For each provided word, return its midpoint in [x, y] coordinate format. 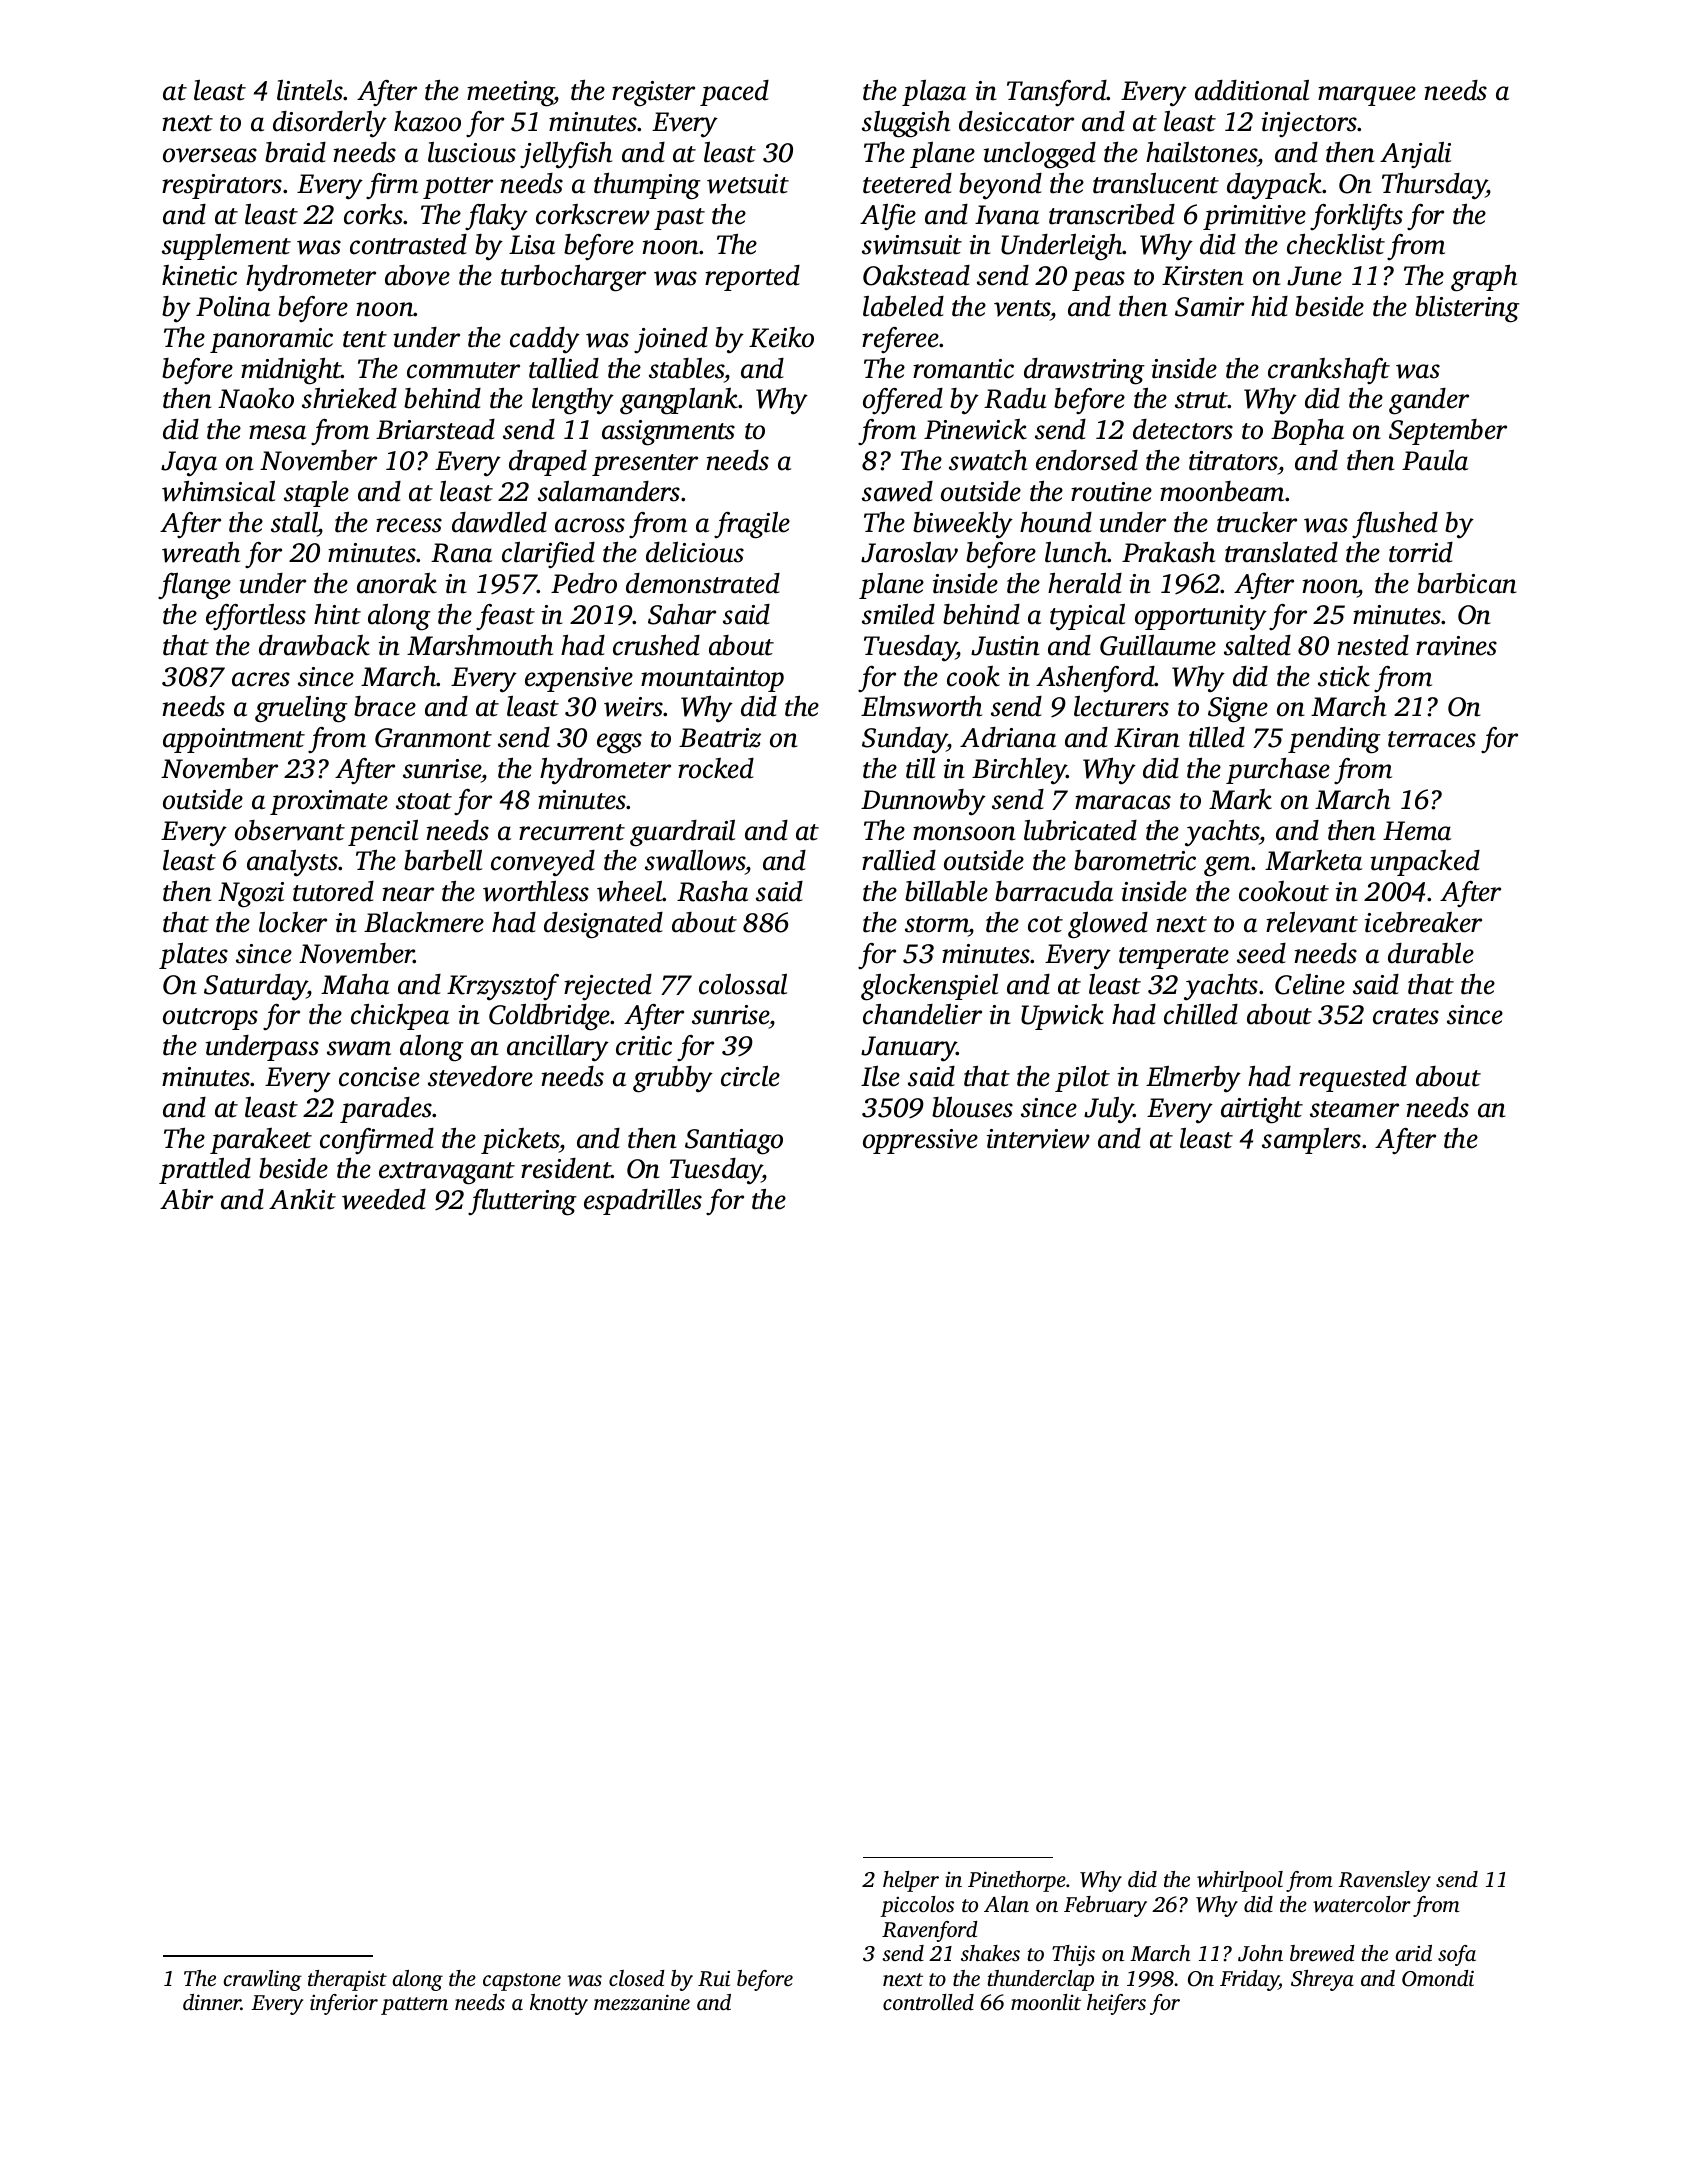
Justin [1005, 646]
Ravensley [1384, 1881]
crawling [262, 1980]
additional [1252, 90]
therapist [347, 1980]
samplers [1311, 1141]
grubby [673, 1079]
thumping [647, 186]
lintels [310, 90]
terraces [1432, 739]
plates [193, 956]
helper [911, 1881]
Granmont [433, 738]
